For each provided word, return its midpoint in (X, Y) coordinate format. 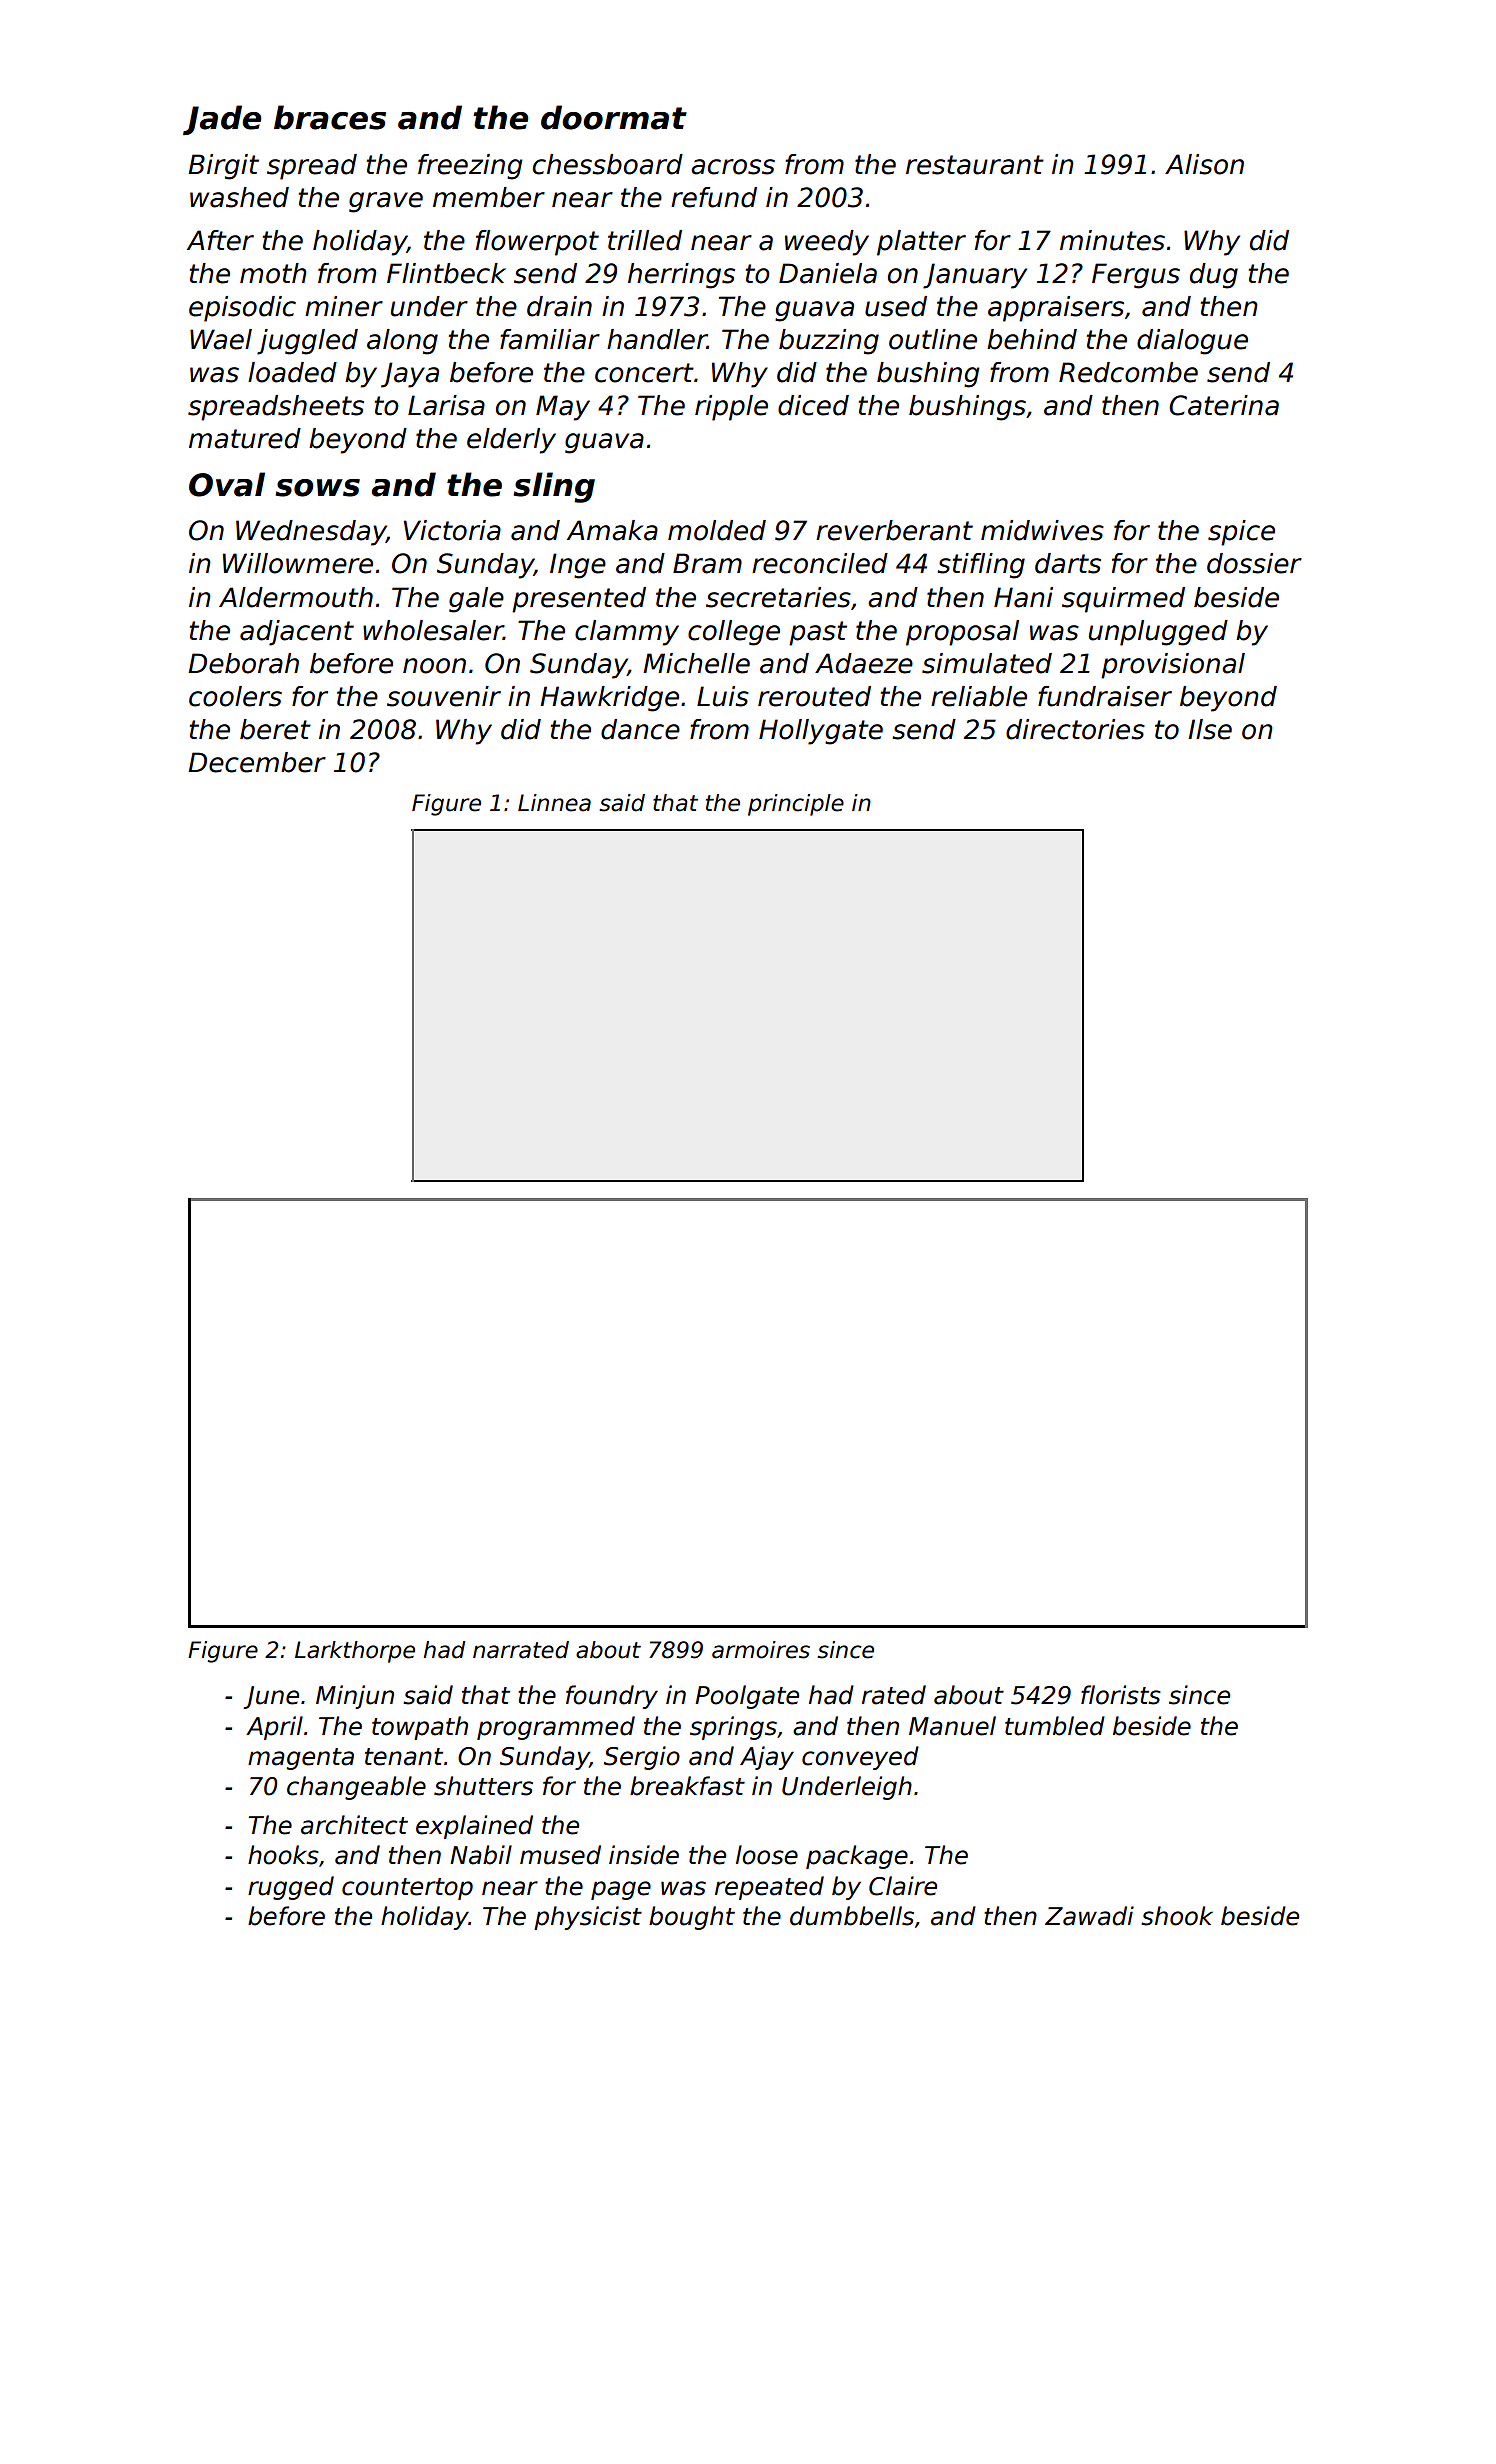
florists (1121, 1695)
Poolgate (747, 1697)
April (274, 1728)
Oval (227, 484)
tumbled (1055, 1726)
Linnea (554, 803)
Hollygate (821, 732)
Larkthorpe (355, 1652)
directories (1075, 729)
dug (1214, 276)
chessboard (608, 164)
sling (554, 487)
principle (796, 805)
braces (330, 117)
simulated (987, 663)
